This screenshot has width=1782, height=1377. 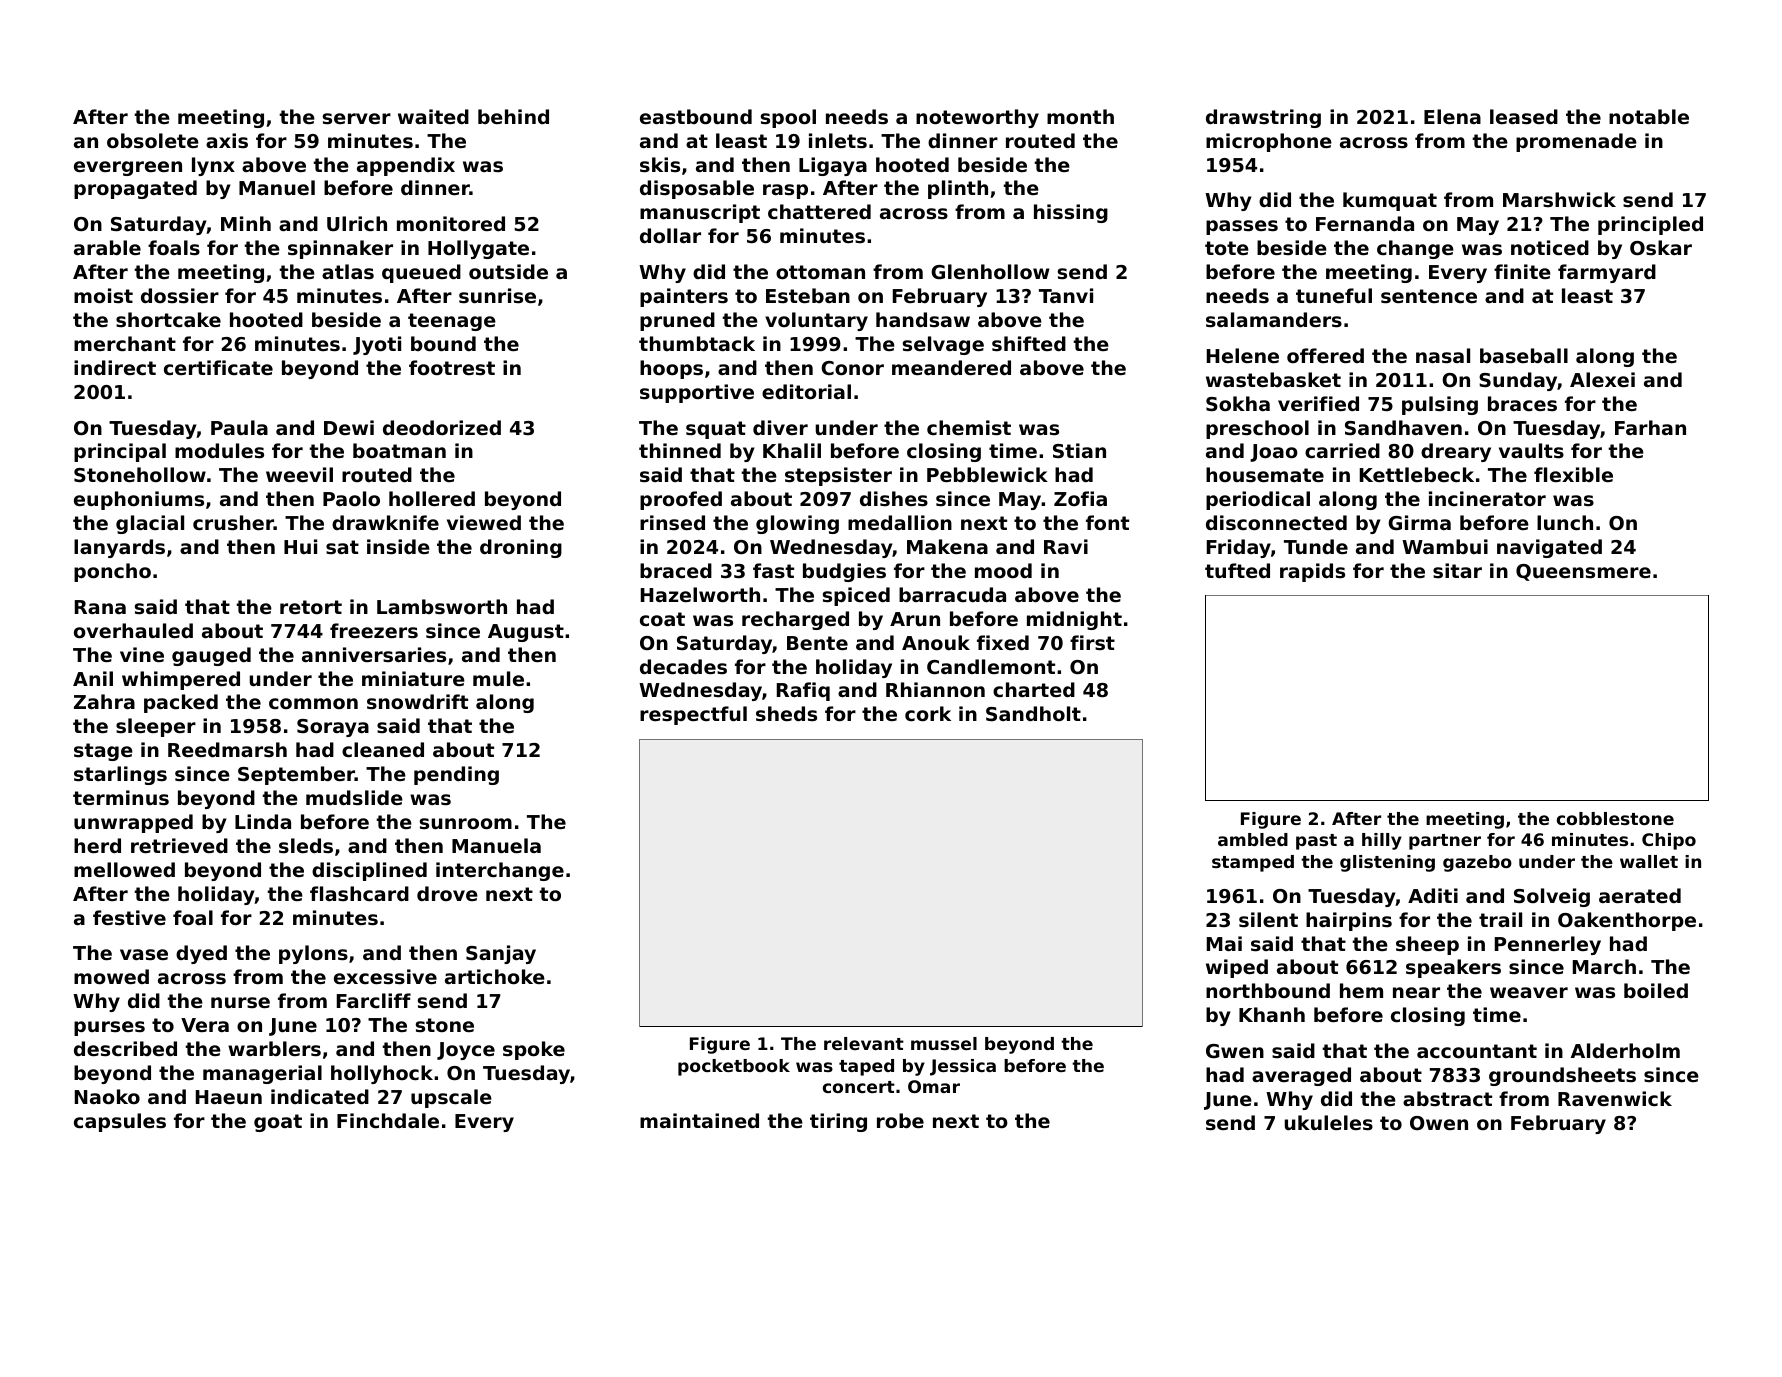 What do you see at coordinates (1615, 1098) in the screenshot?
I see `Ravenwick` at bounding box center [1615, 1098].
